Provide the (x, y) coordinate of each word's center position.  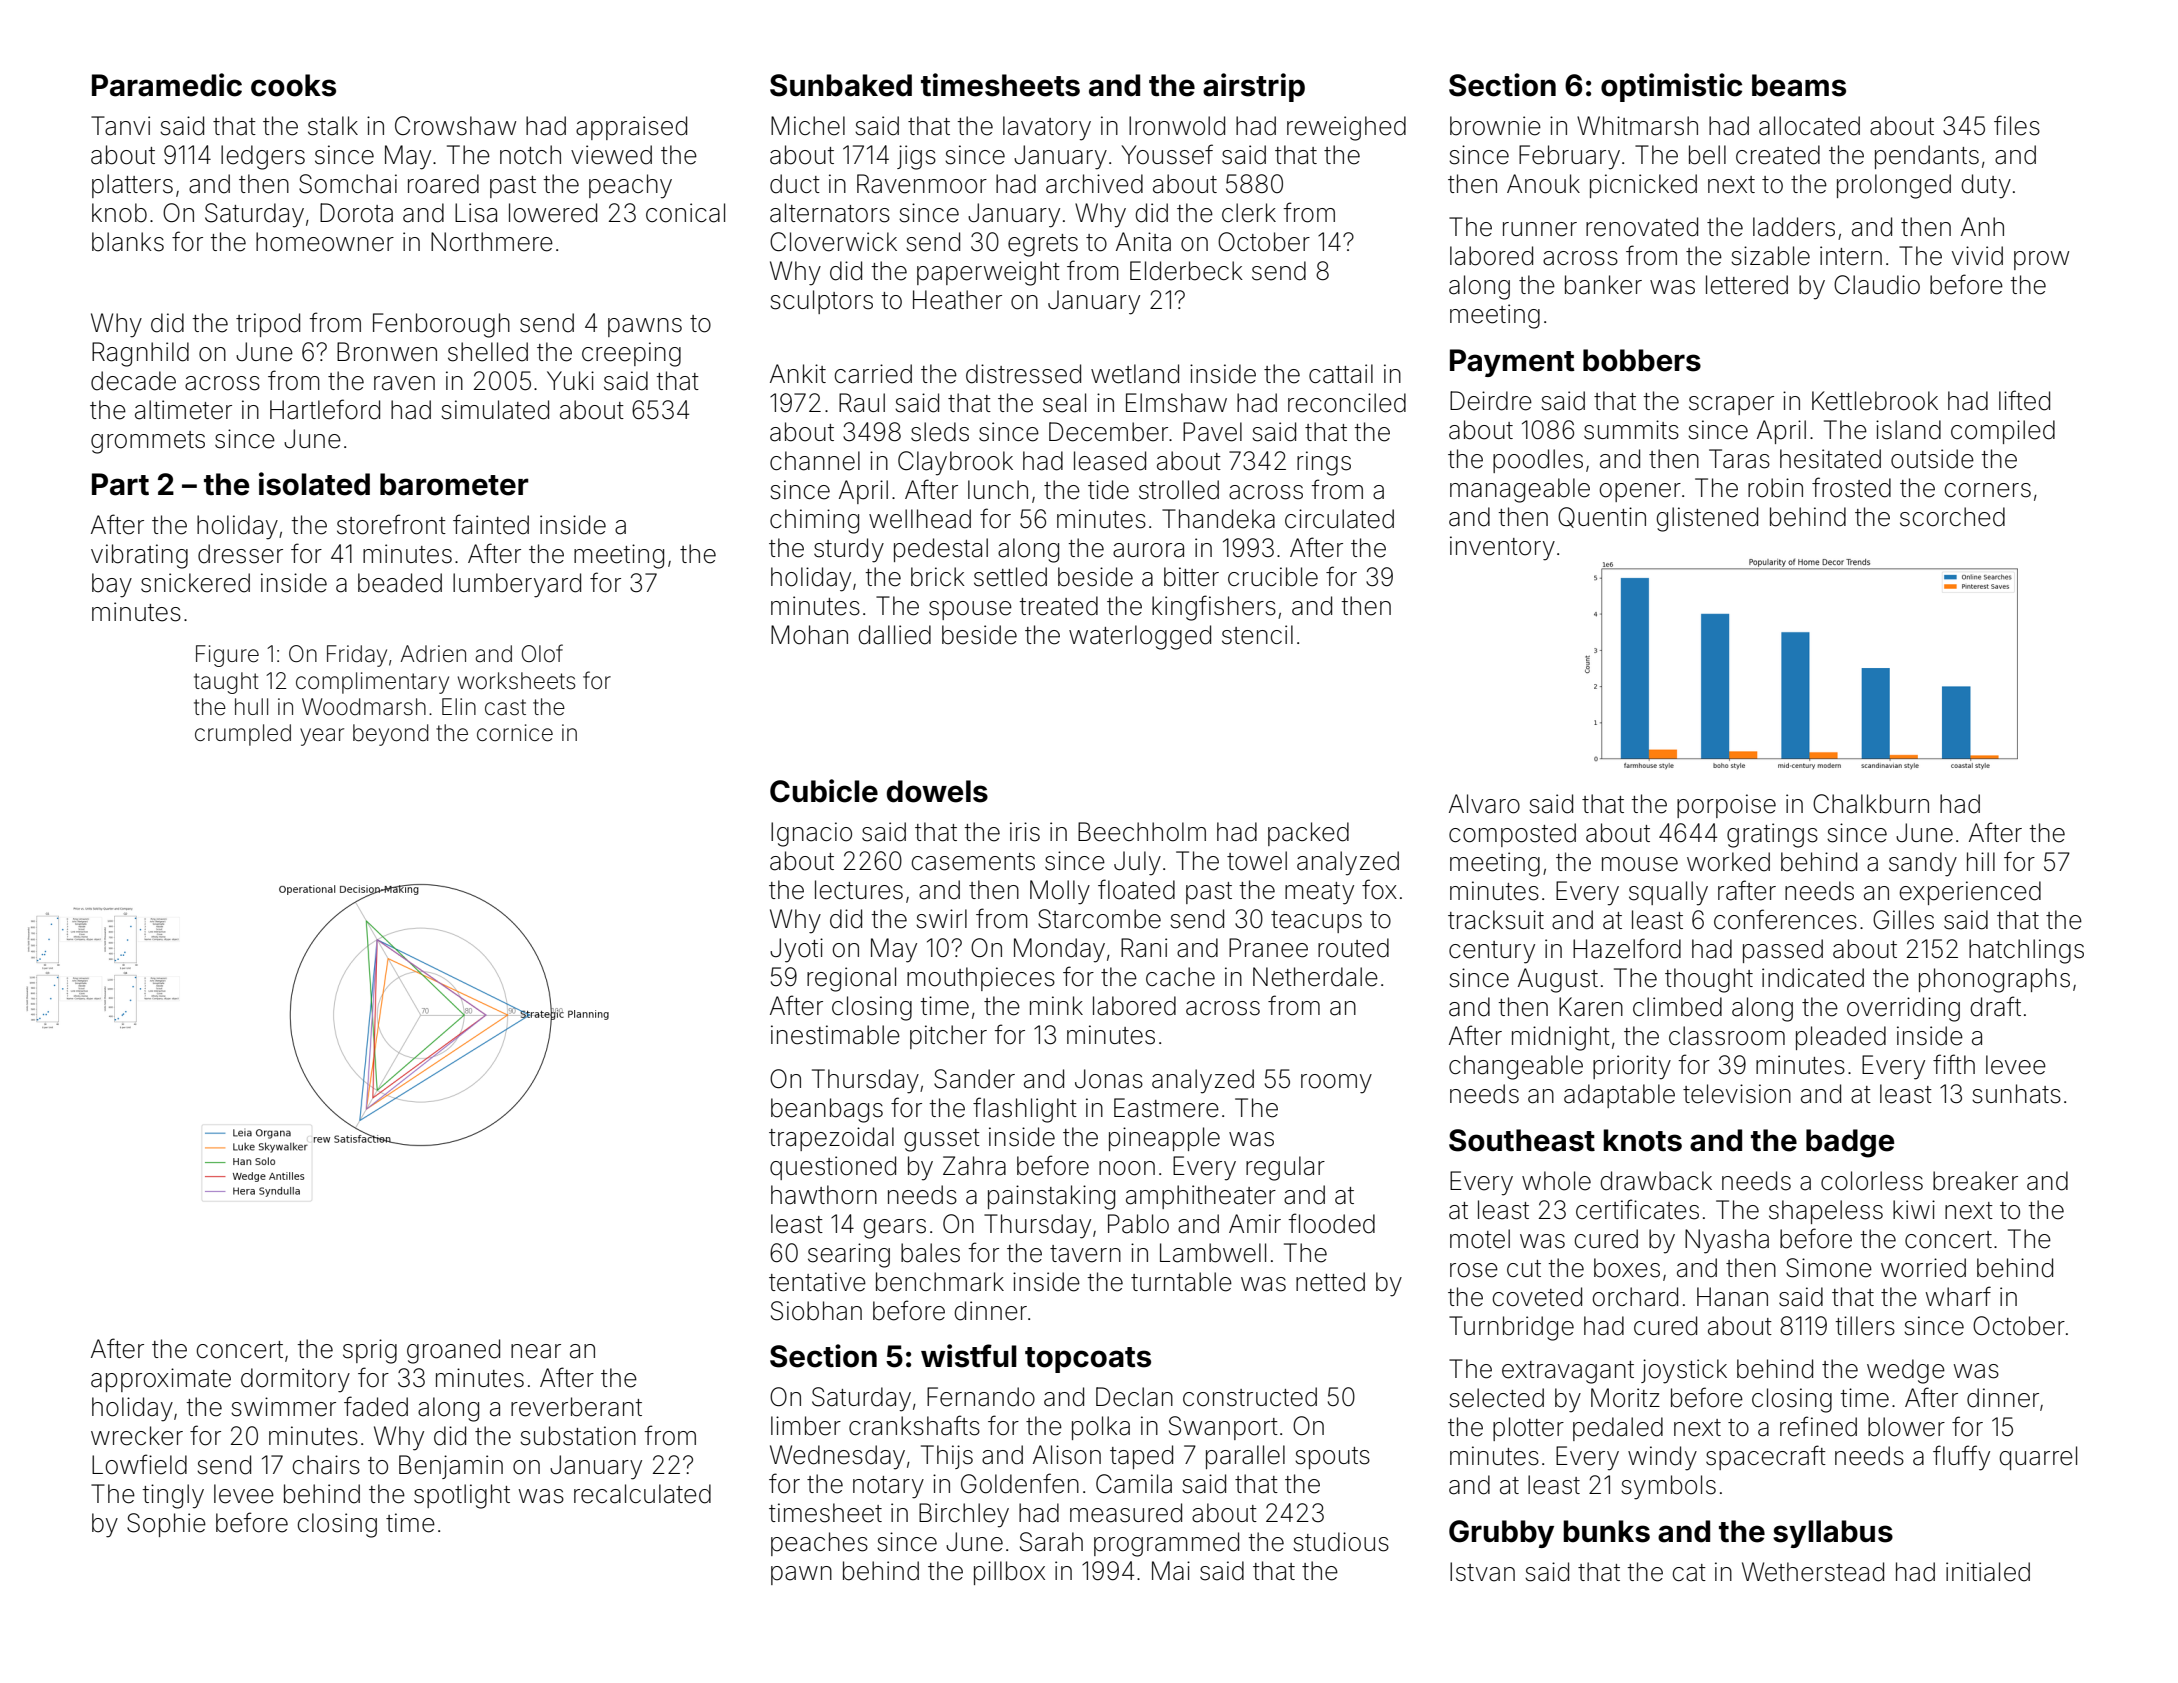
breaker (1975, 1181)
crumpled (243, 735)
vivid (1977, 256)
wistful (969, 1356)
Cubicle (824, 791)
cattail (1341, 374)
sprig (370, 1351)
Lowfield (139, 1464)
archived (1094, 184)
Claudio (1877, 285)
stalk (333, 126)
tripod (268, 325)
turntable (1181, 1282)
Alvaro (1484, 804)
